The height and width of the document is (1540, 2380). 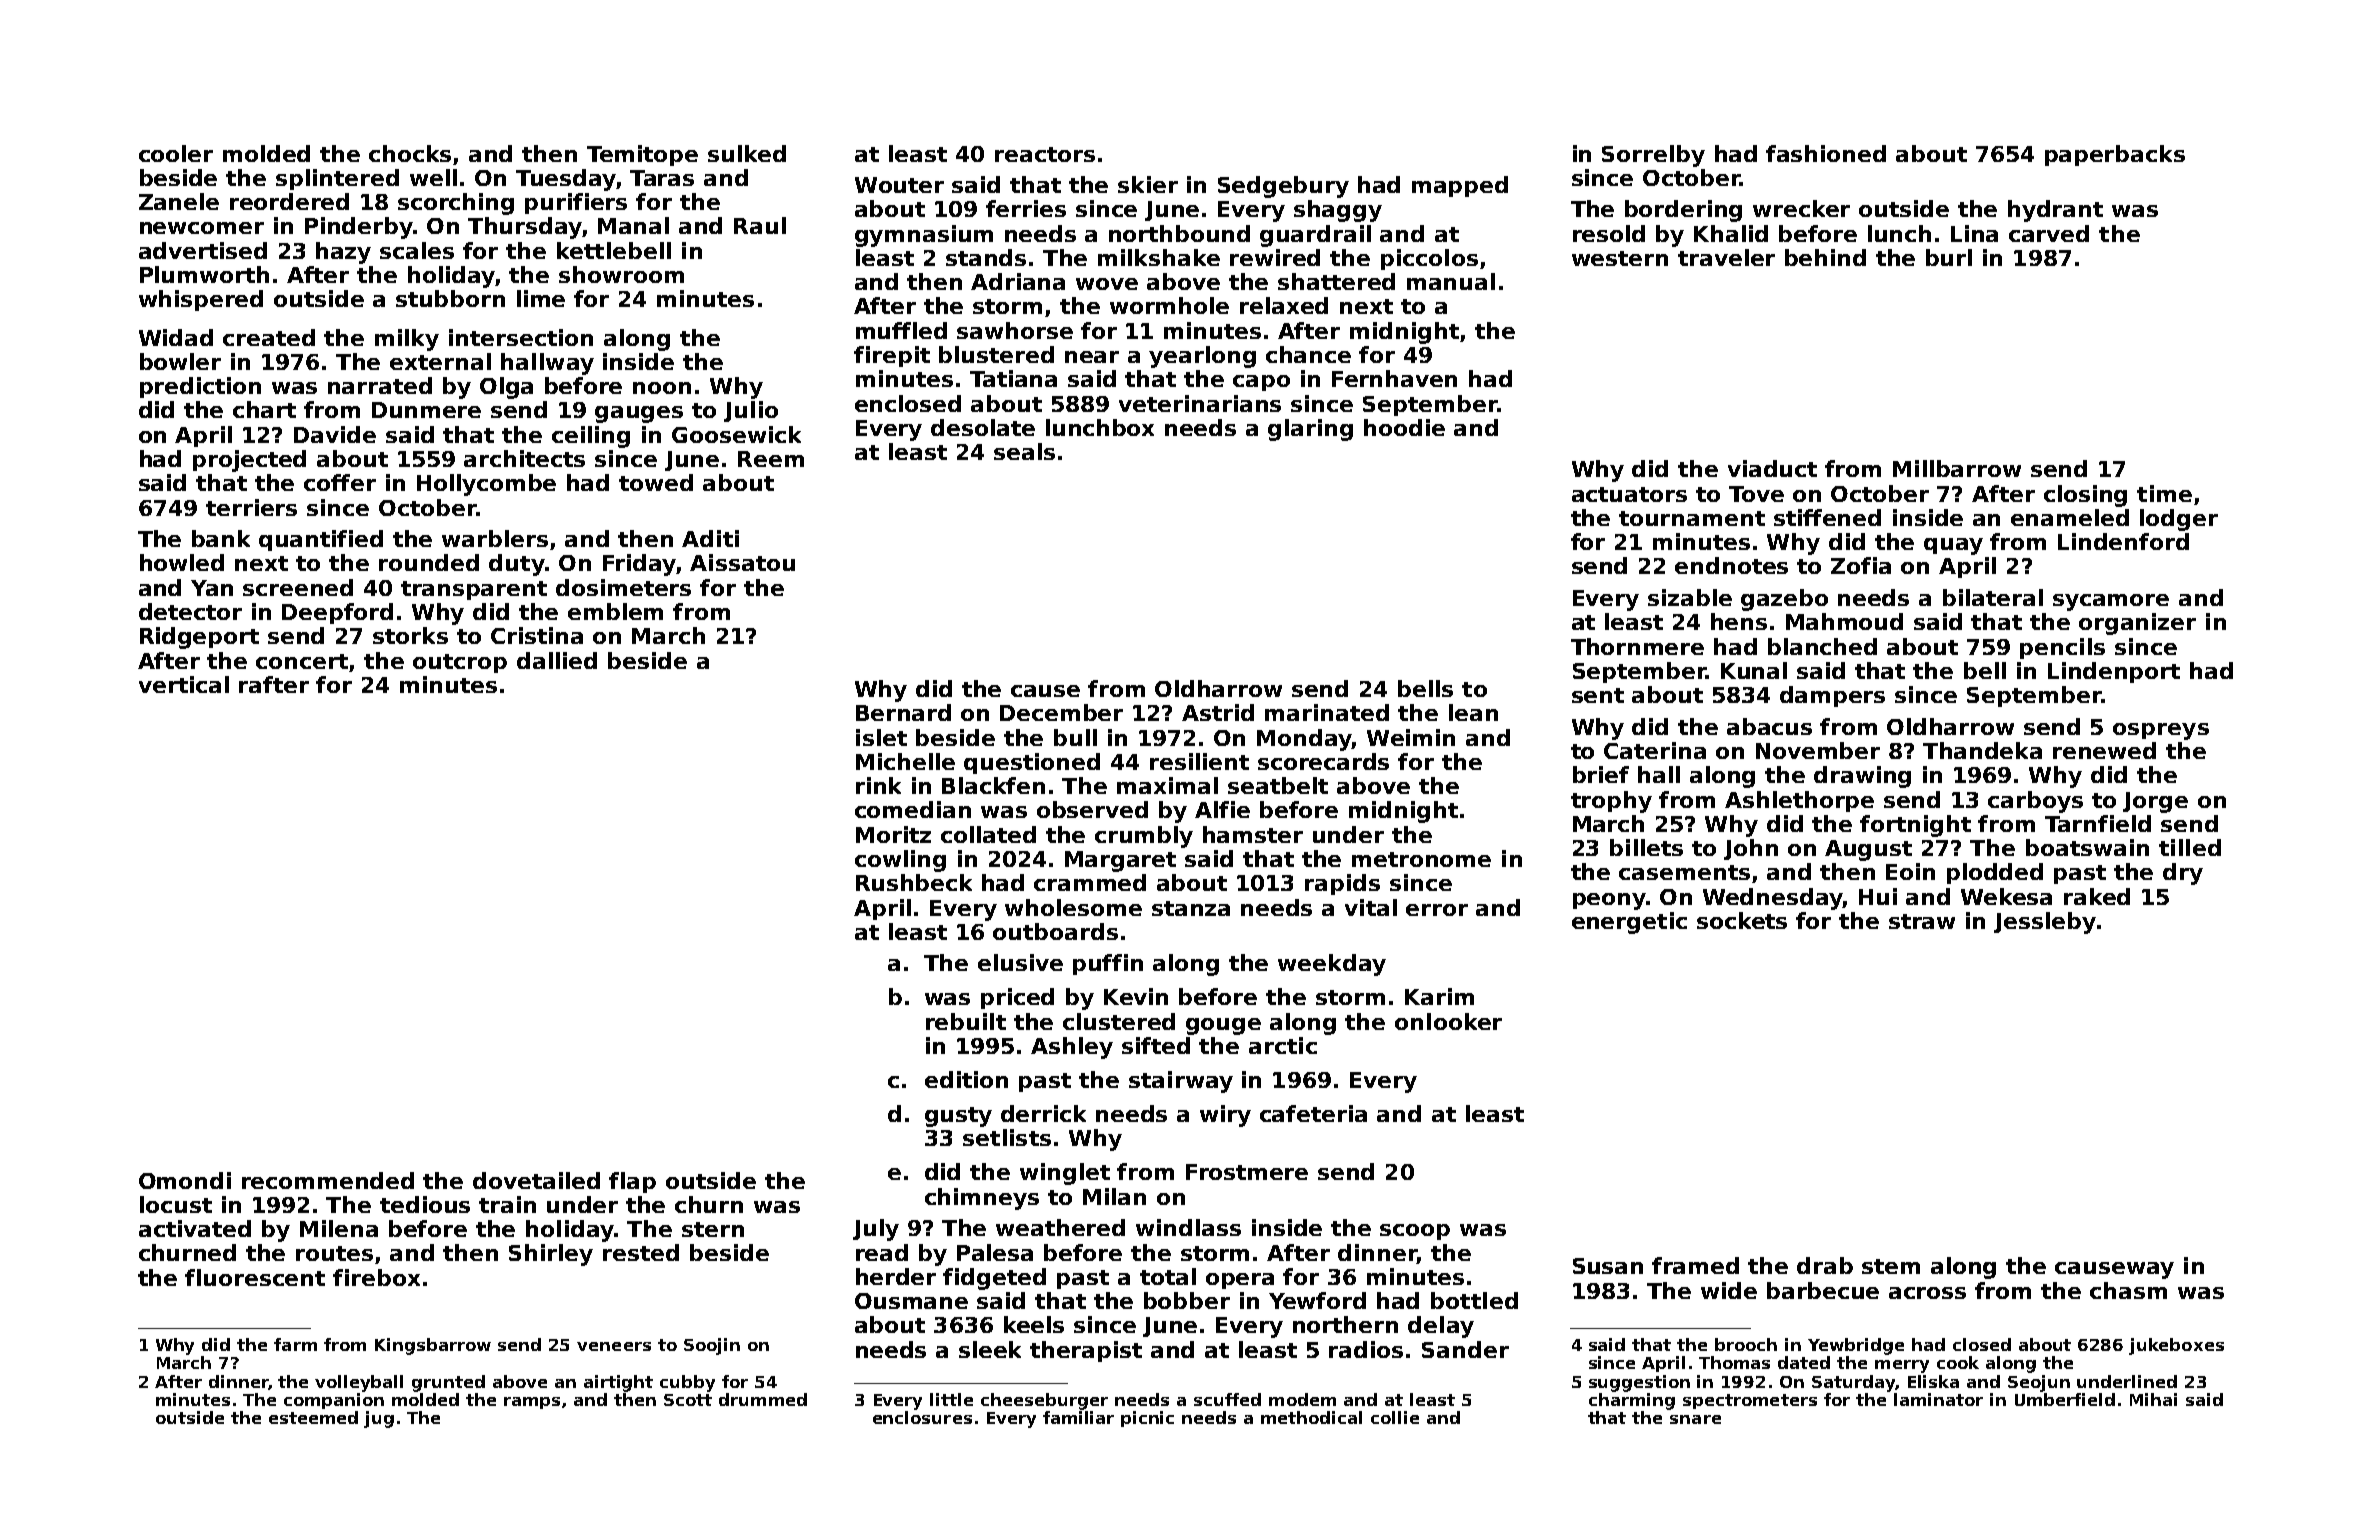 I want to click on Jessleby, so click(x=2045, y=923).
